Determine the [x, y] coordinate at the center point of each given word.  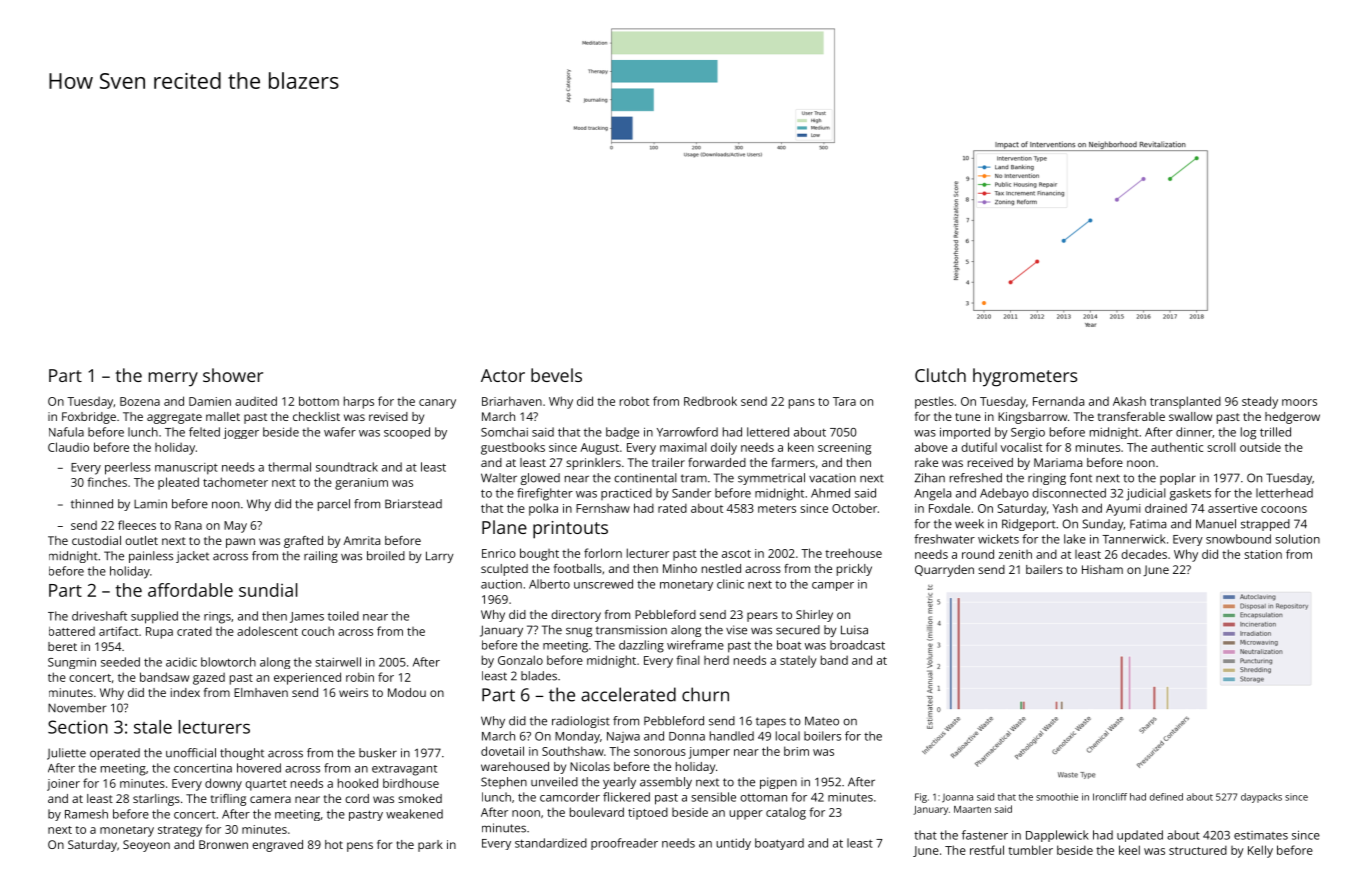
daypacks [1261, 798]
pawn [240, 543]
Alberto [549, 584]
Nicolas [590, 766]
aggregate [174, 418]
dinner [1194, 432]
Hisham [1102, 569]
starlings [156, 800]
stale [153, 727]
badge [622, 433]
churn [705, 694]
